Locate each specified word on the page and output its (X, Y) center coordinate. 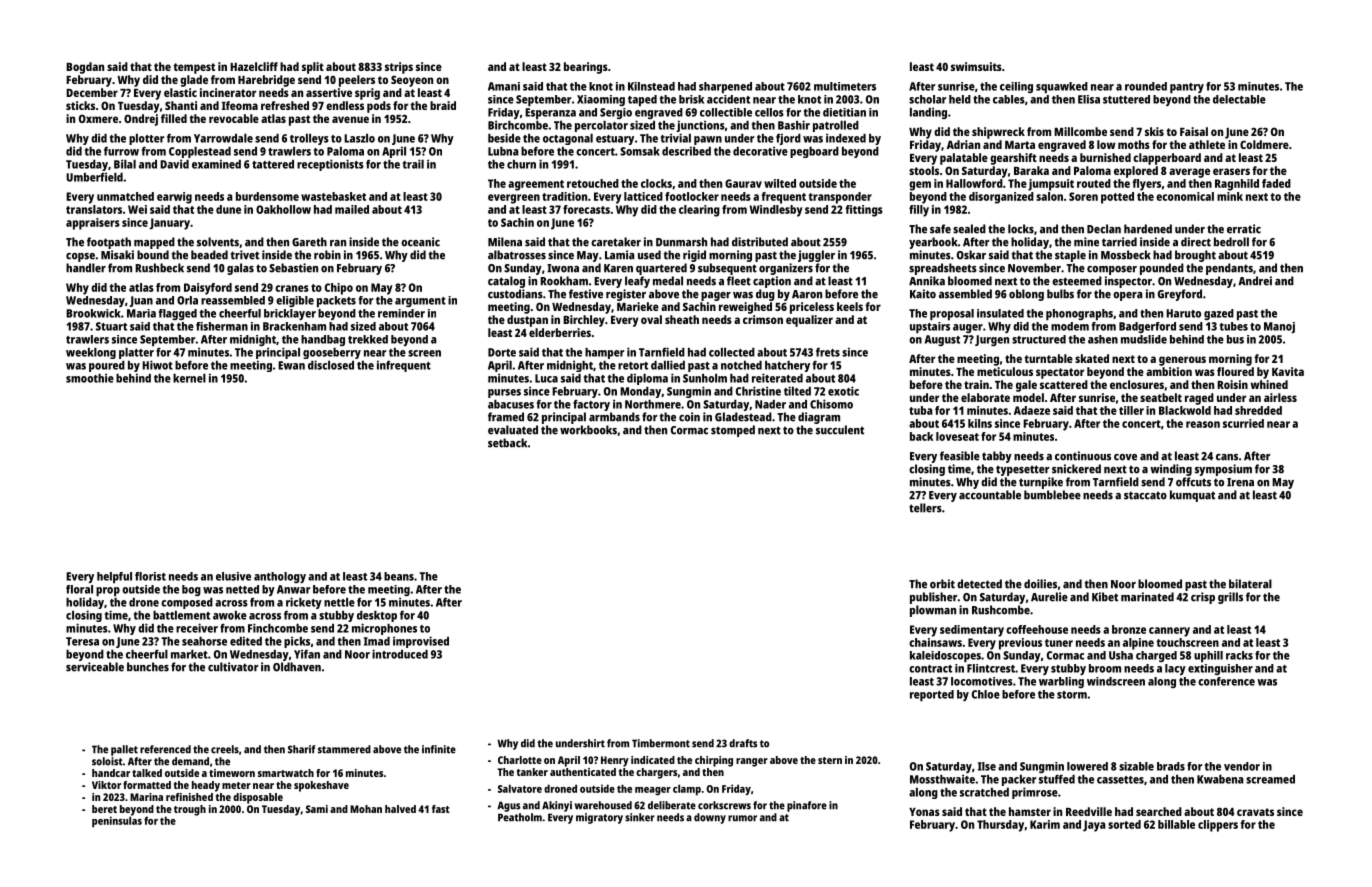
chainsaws (935, 642)
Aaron (807, 294)
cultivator (233, 667)
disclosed (331, 365)
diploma (647, 379)
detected (979, 584)
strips (399, 68)
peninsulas (117, 822)
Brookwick (93, 313)
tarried (1119, 242)
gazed (1219, 314)
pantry (1187, 88)
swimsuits (976, 66)
